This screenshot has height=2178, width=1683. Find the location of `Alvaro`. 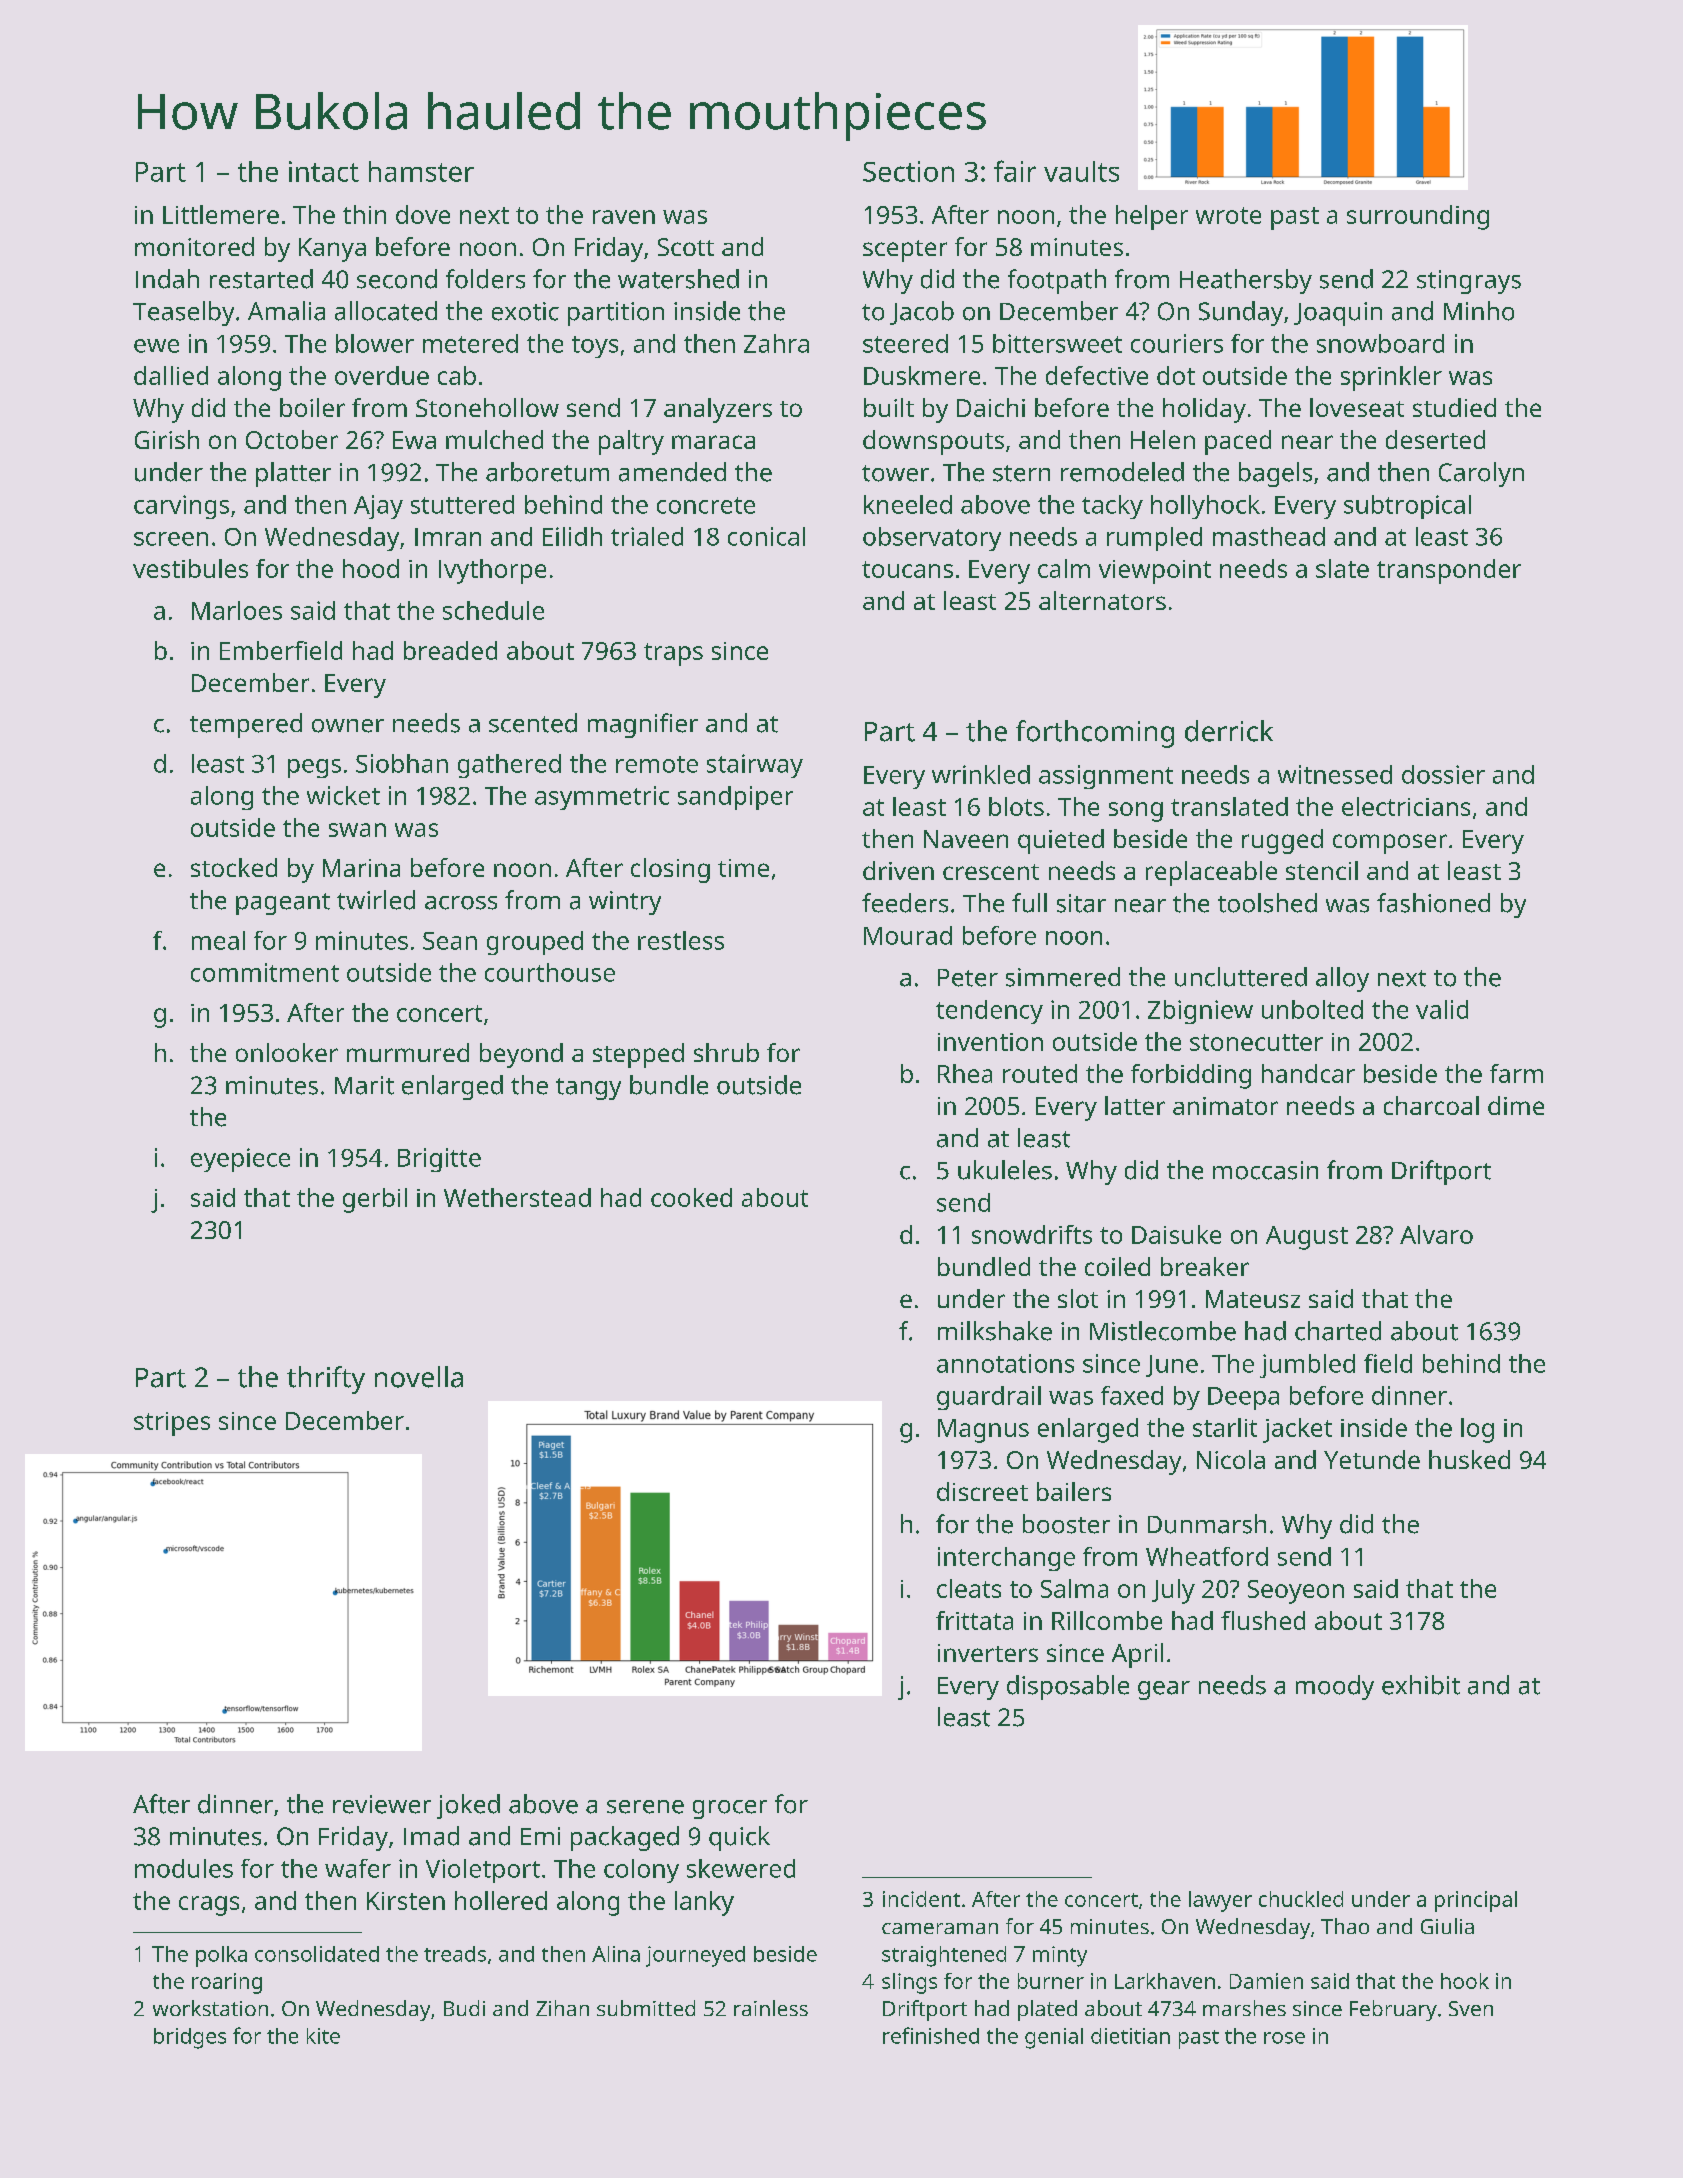

Alvaro is located at coordinates (1436, 1234).
